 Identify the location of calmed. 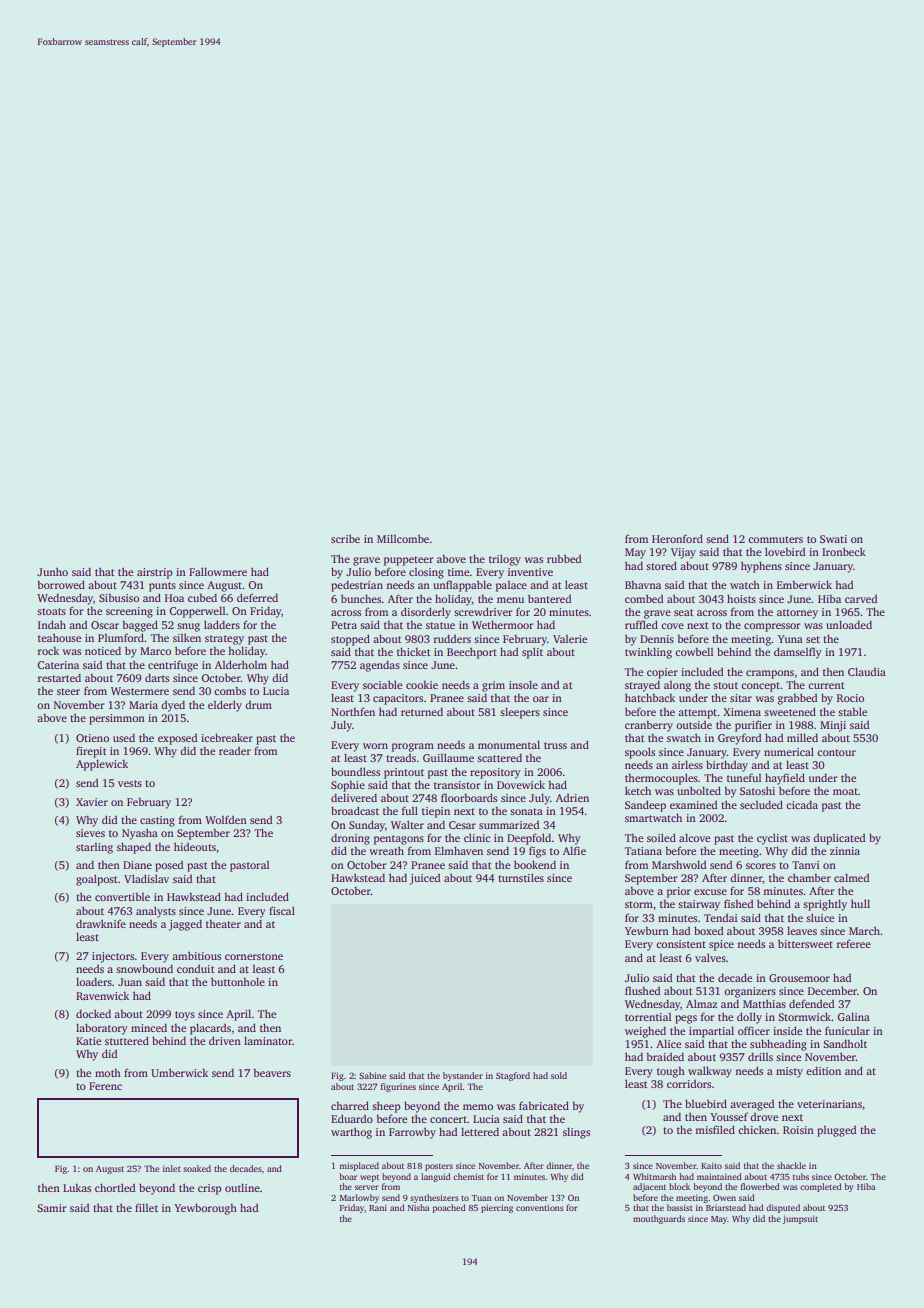
(851, 877).
